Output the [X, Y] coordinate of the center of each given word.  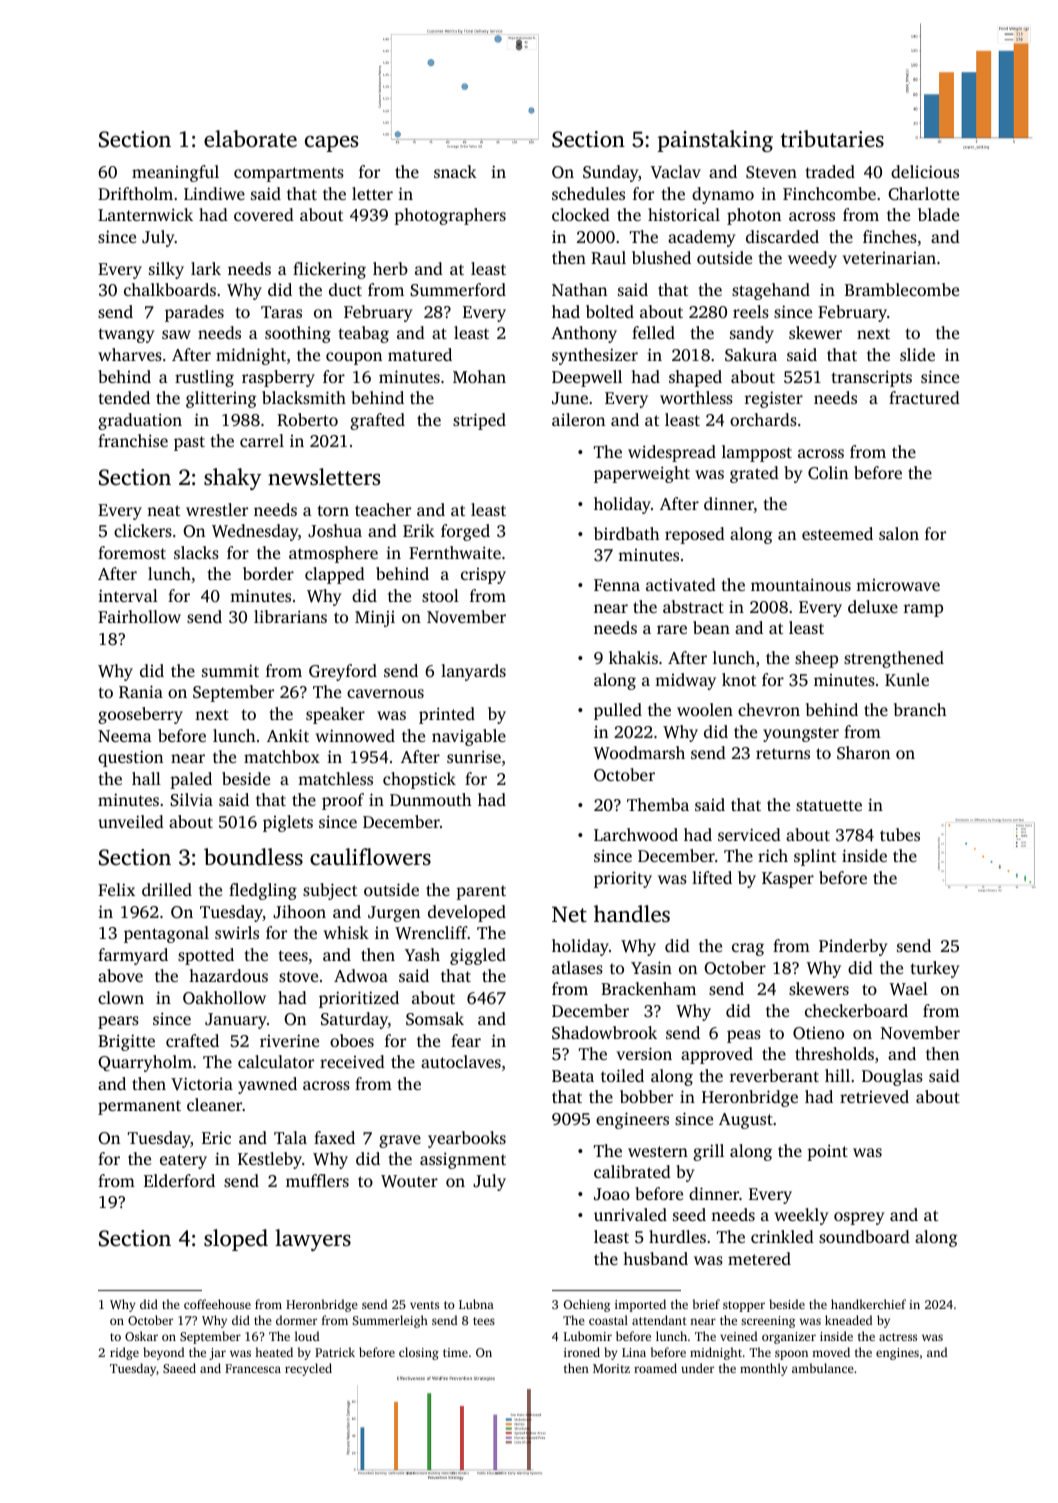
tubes [900, 834]
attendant [659, 1320]
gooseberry [140, 715]
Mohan [479, 376]
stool [440, 595]
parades [194, 313]
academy [702, 238]
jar [217, 1354]
